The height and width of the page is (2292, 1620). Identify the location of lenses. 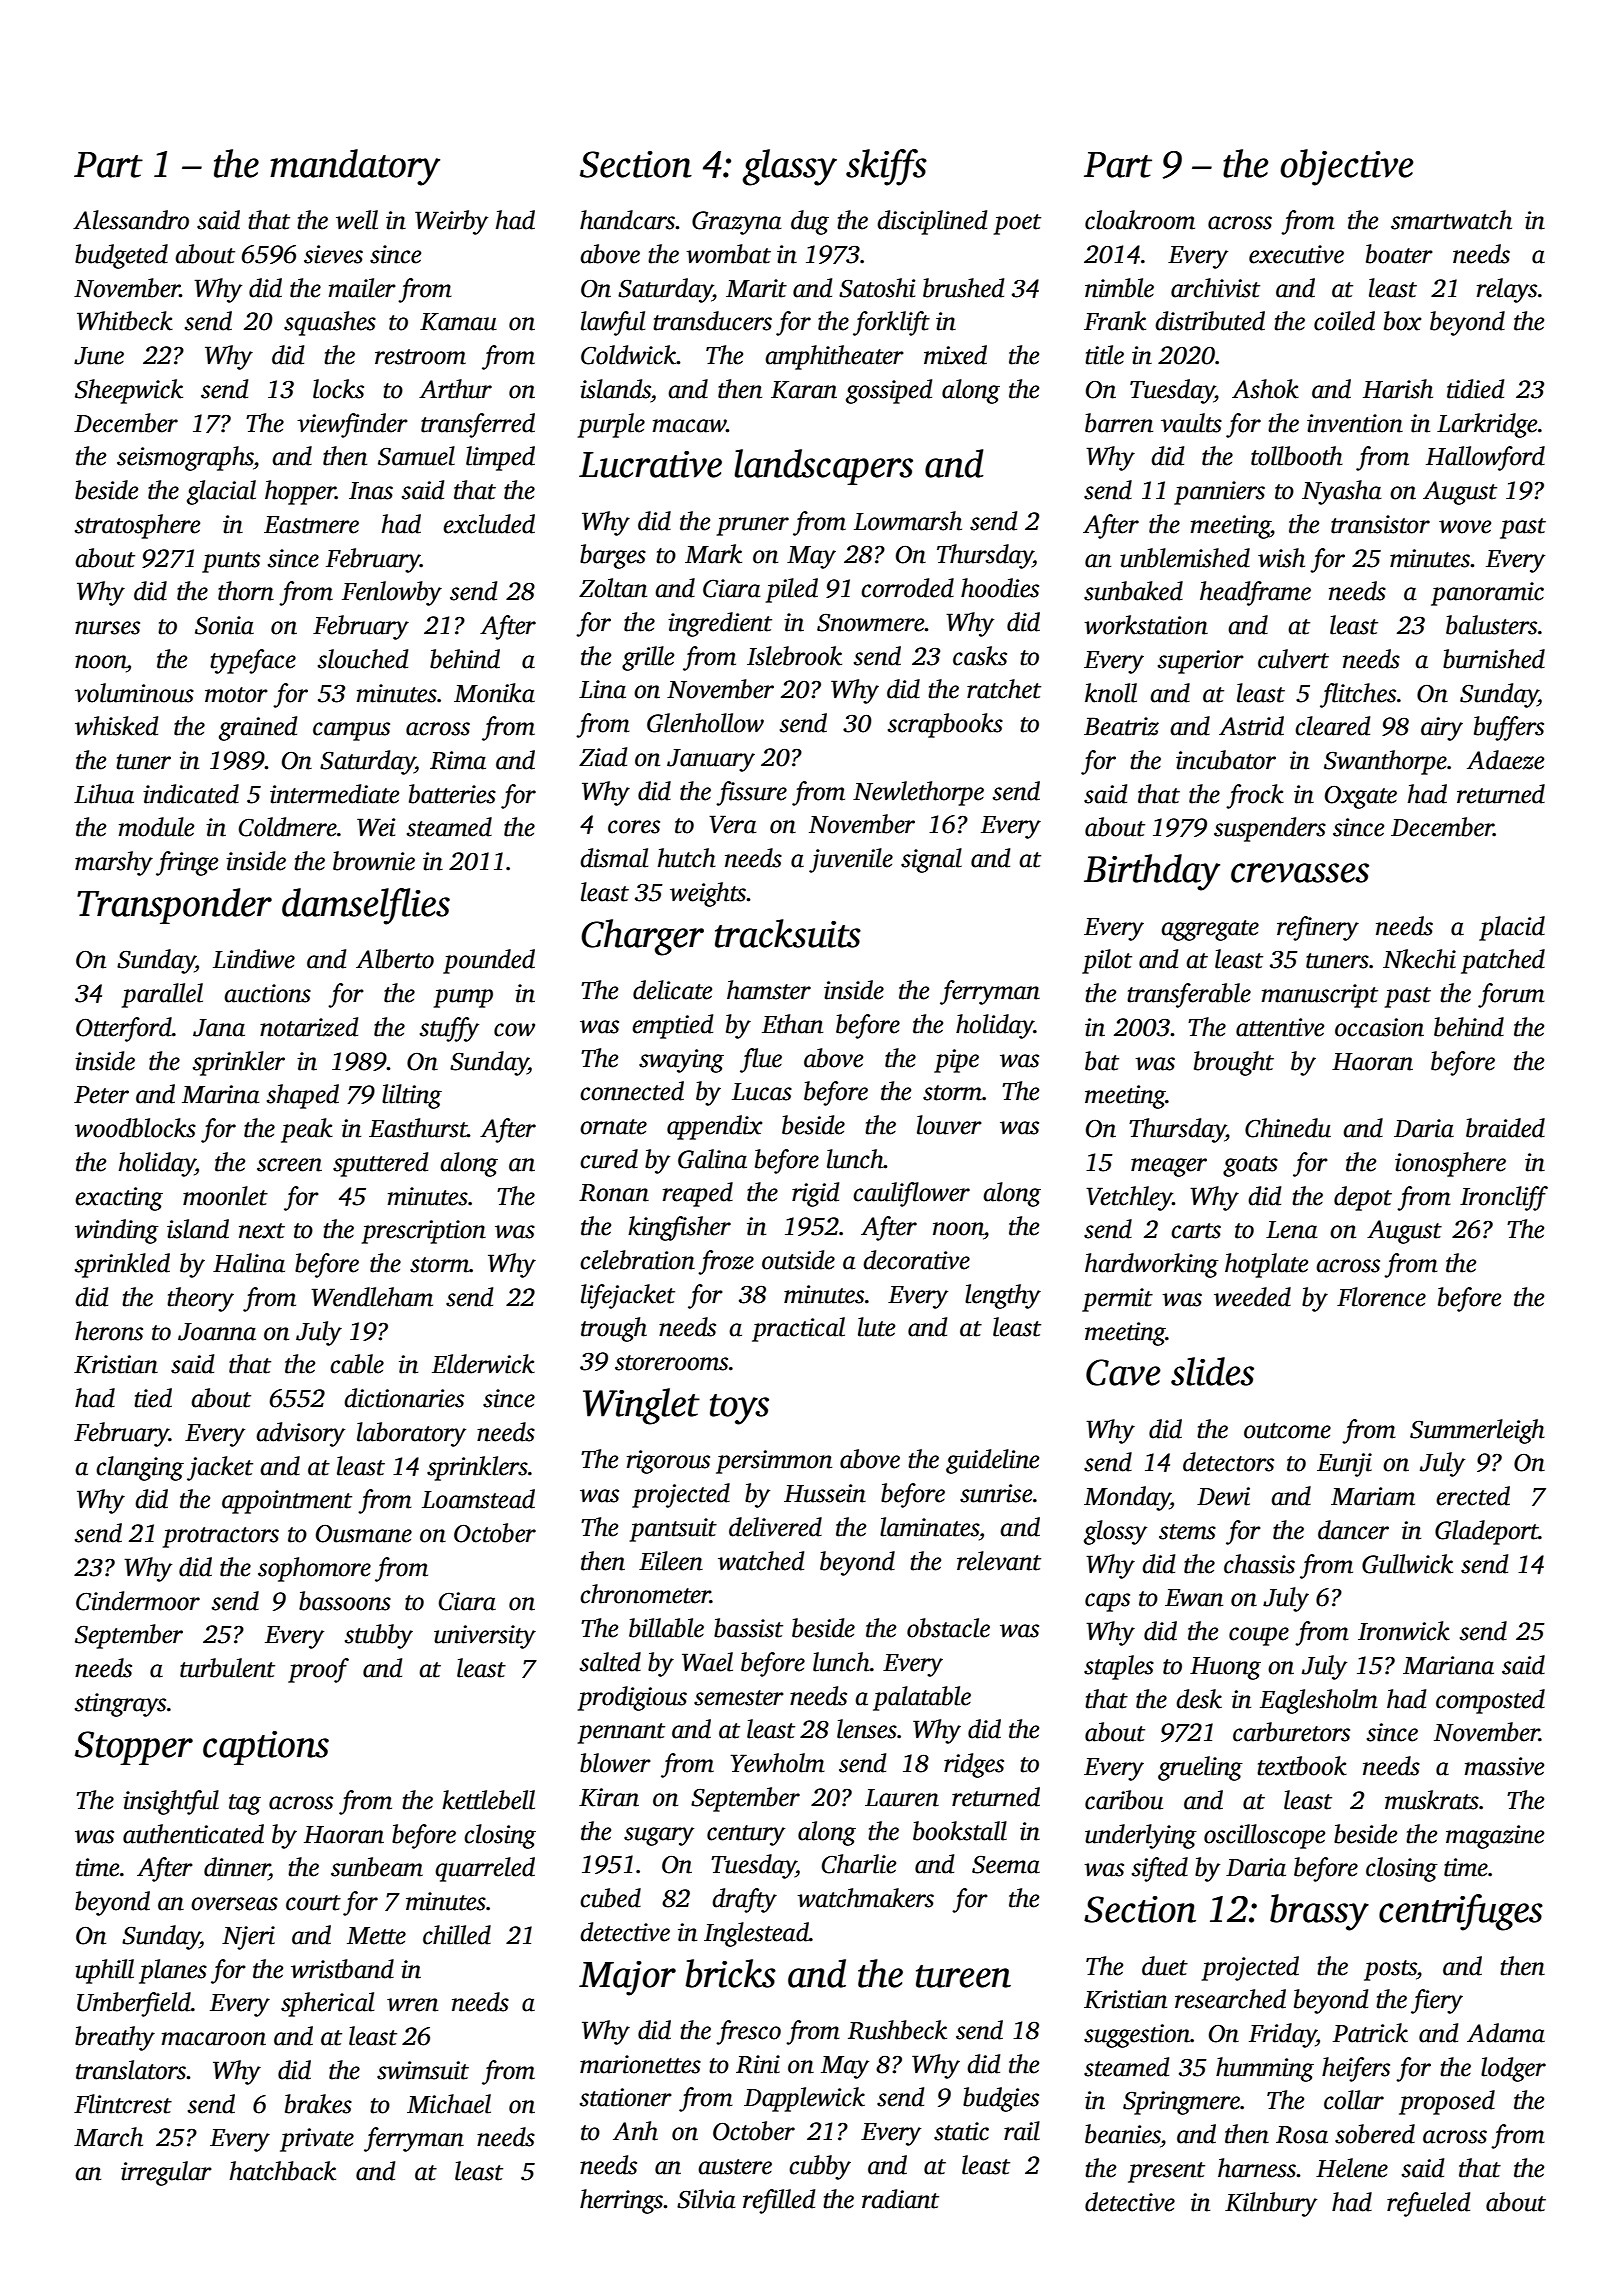
(867, 1729).
